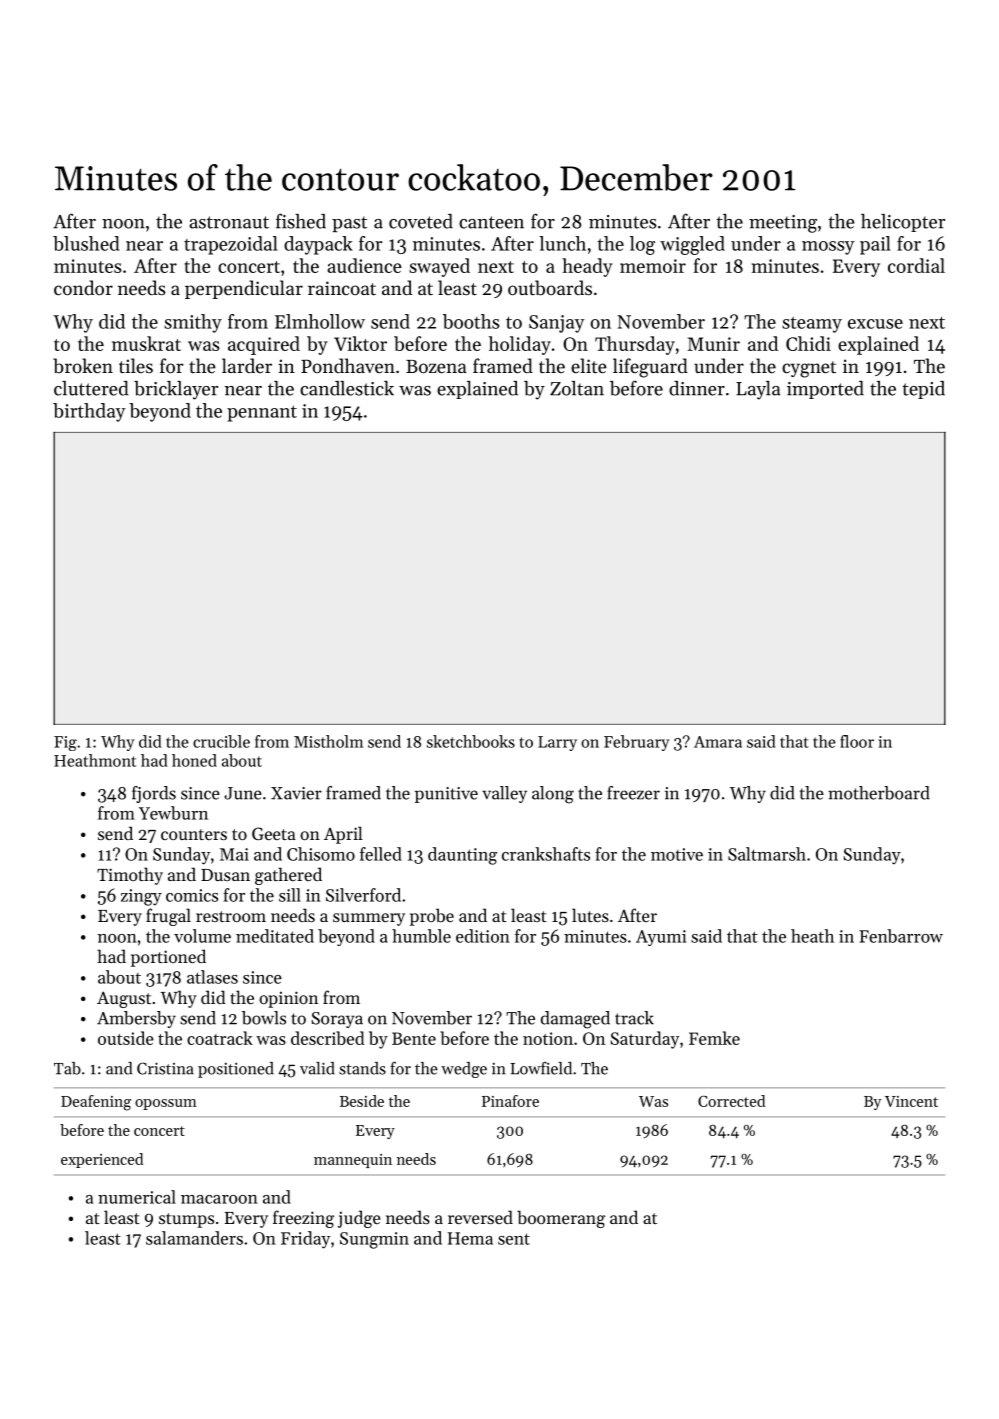 The image size is (999, 1419). Describe the element at coordinates (731, 1101) in the screenshot. I see `Corrected` at that location.
